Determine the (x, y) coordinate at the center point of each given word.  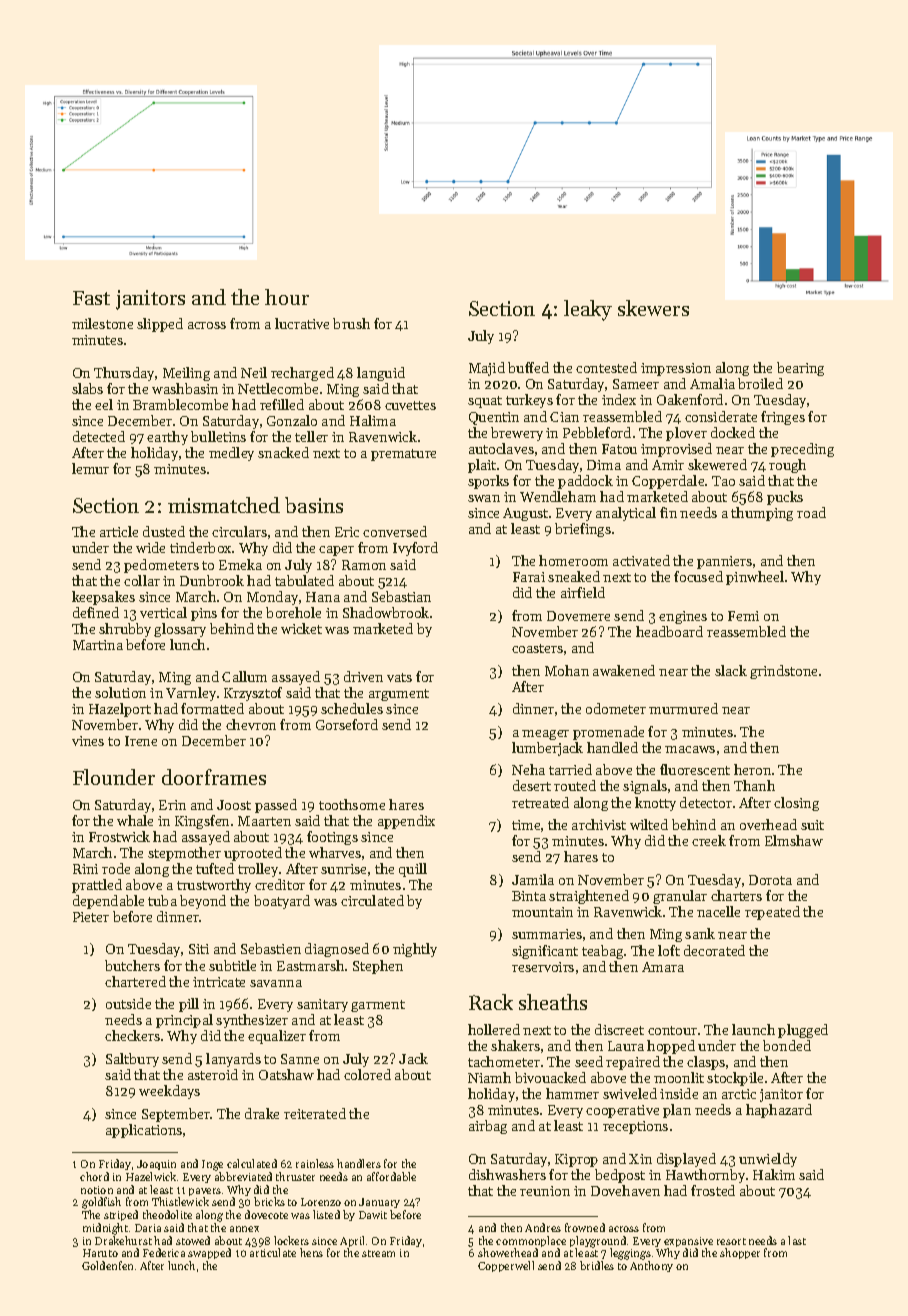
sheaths (553, 1002)
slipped (160, 325)
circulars (239, 531)
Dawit (373, 1215)
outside (128, 1003)
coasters (537, 648)
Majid (487, 369)
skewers (653, 308)
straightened (589, 897)
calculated (252, 1163)
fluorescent (695, 769)
